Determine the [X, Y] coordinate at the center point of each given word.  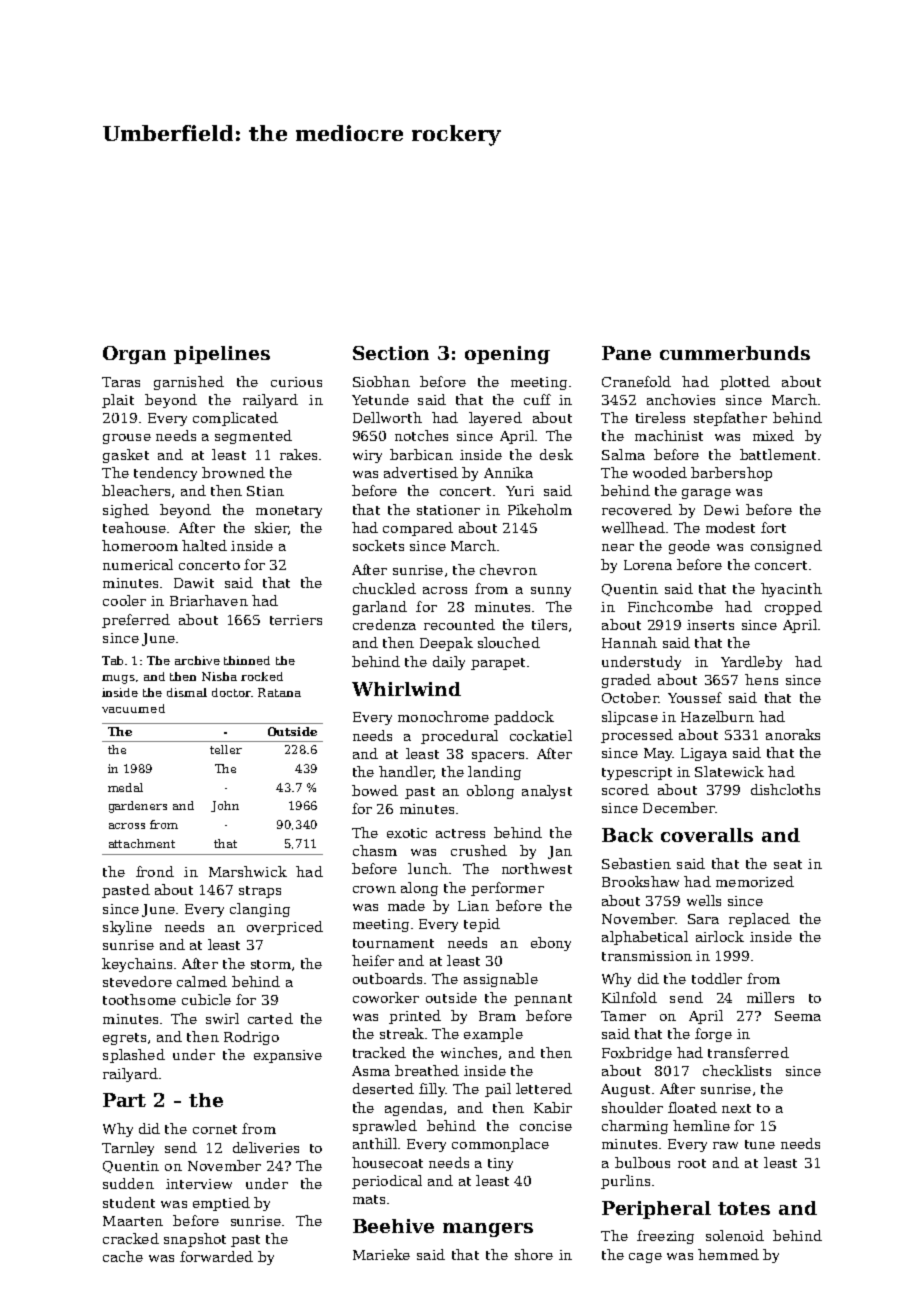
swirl [222, 1018]
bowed [375, 790]
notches [421, 435]
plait [118, 401]
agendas [413, 1109]
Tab [112, 660]
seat [788, 864]
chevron [508, 569]
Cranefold [636, 381]
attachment [142, 843]
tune [760, 1144]
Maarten [133, 1221]
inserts [710, 625]
